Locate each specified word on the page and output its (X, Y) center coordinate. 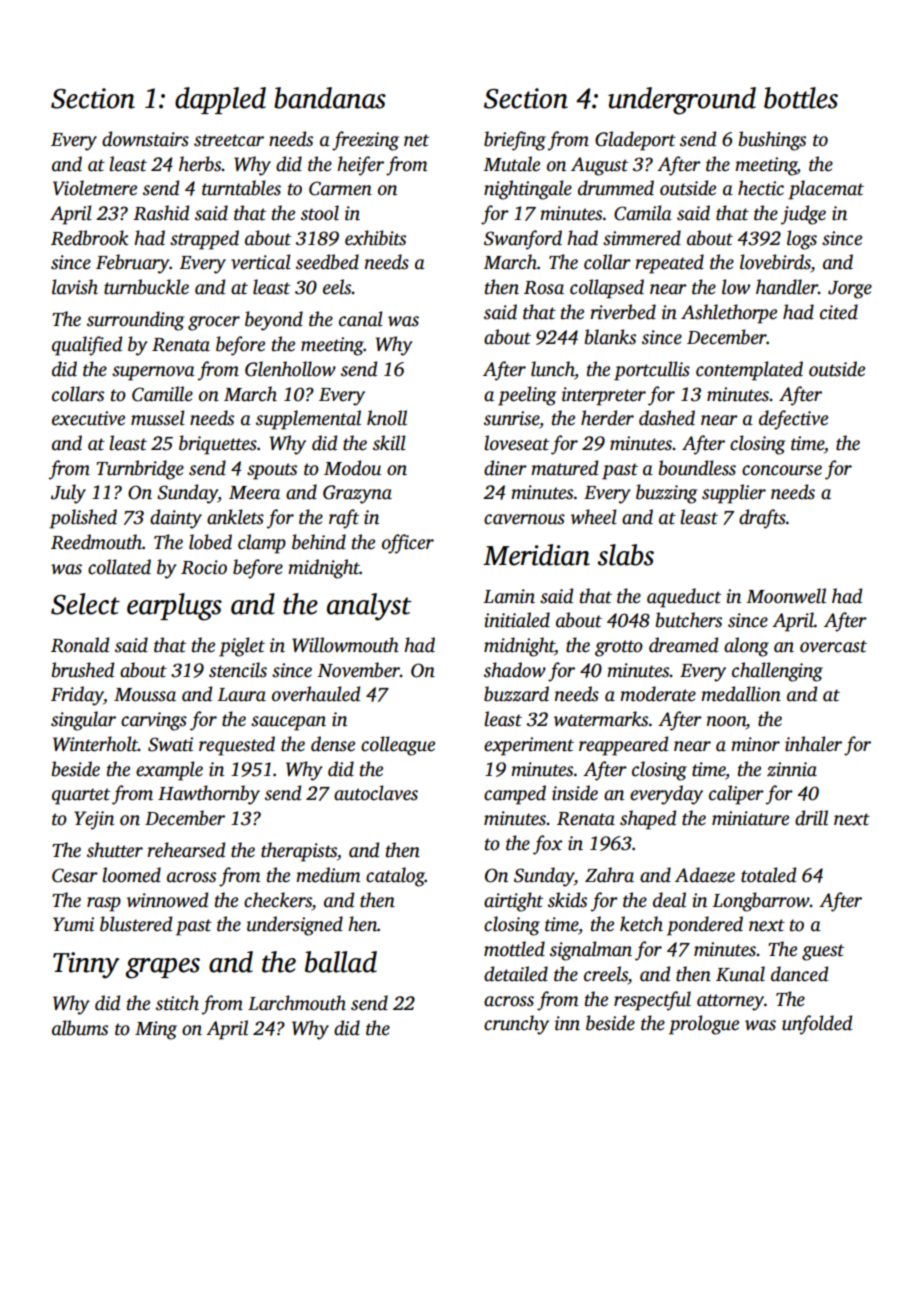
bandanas (330, 98)
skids (567, 900)
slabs (625, 555)
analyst (369, 607)
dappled (220, 100)
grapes (162, 968)
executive (88, 418)
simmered (642, 238)
